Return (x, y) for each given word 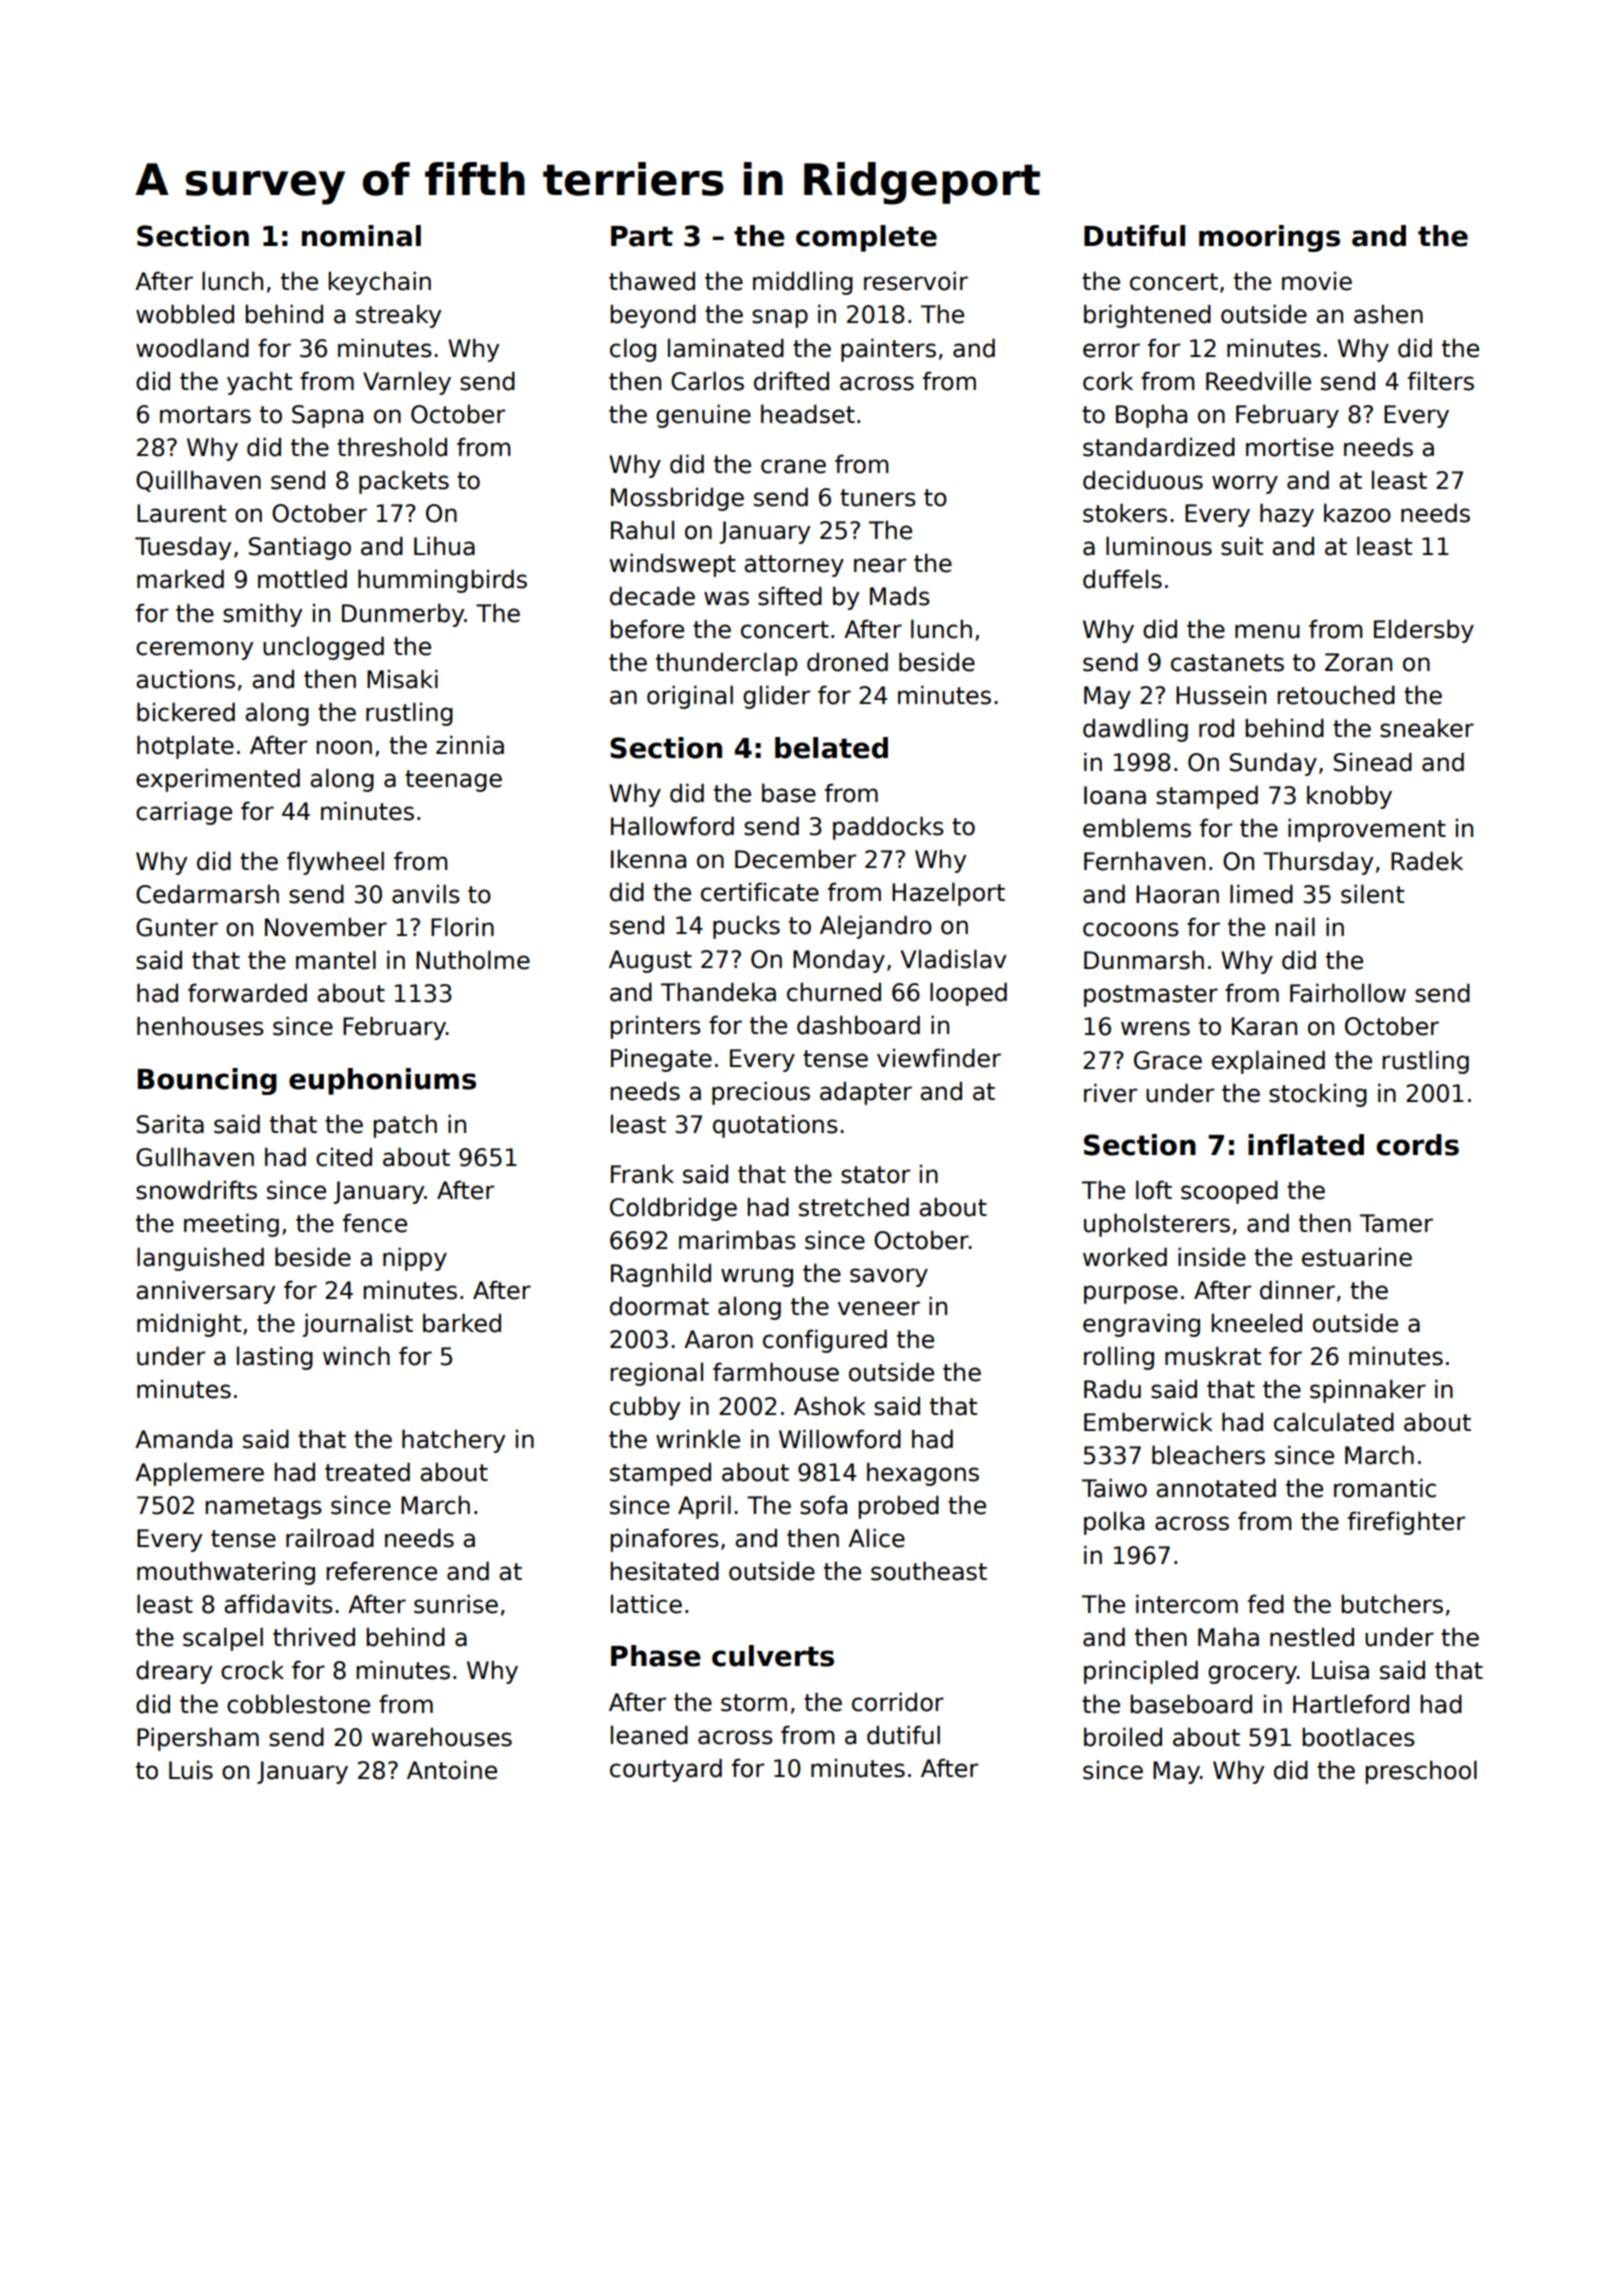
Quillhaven (198, 481)
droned (847, 662)
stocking (1318, 1095)
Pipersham (198, 1739)
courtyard (666, 1770)
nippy (415, 1259)
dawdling (1135, 730)
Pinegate (661, 1060)
